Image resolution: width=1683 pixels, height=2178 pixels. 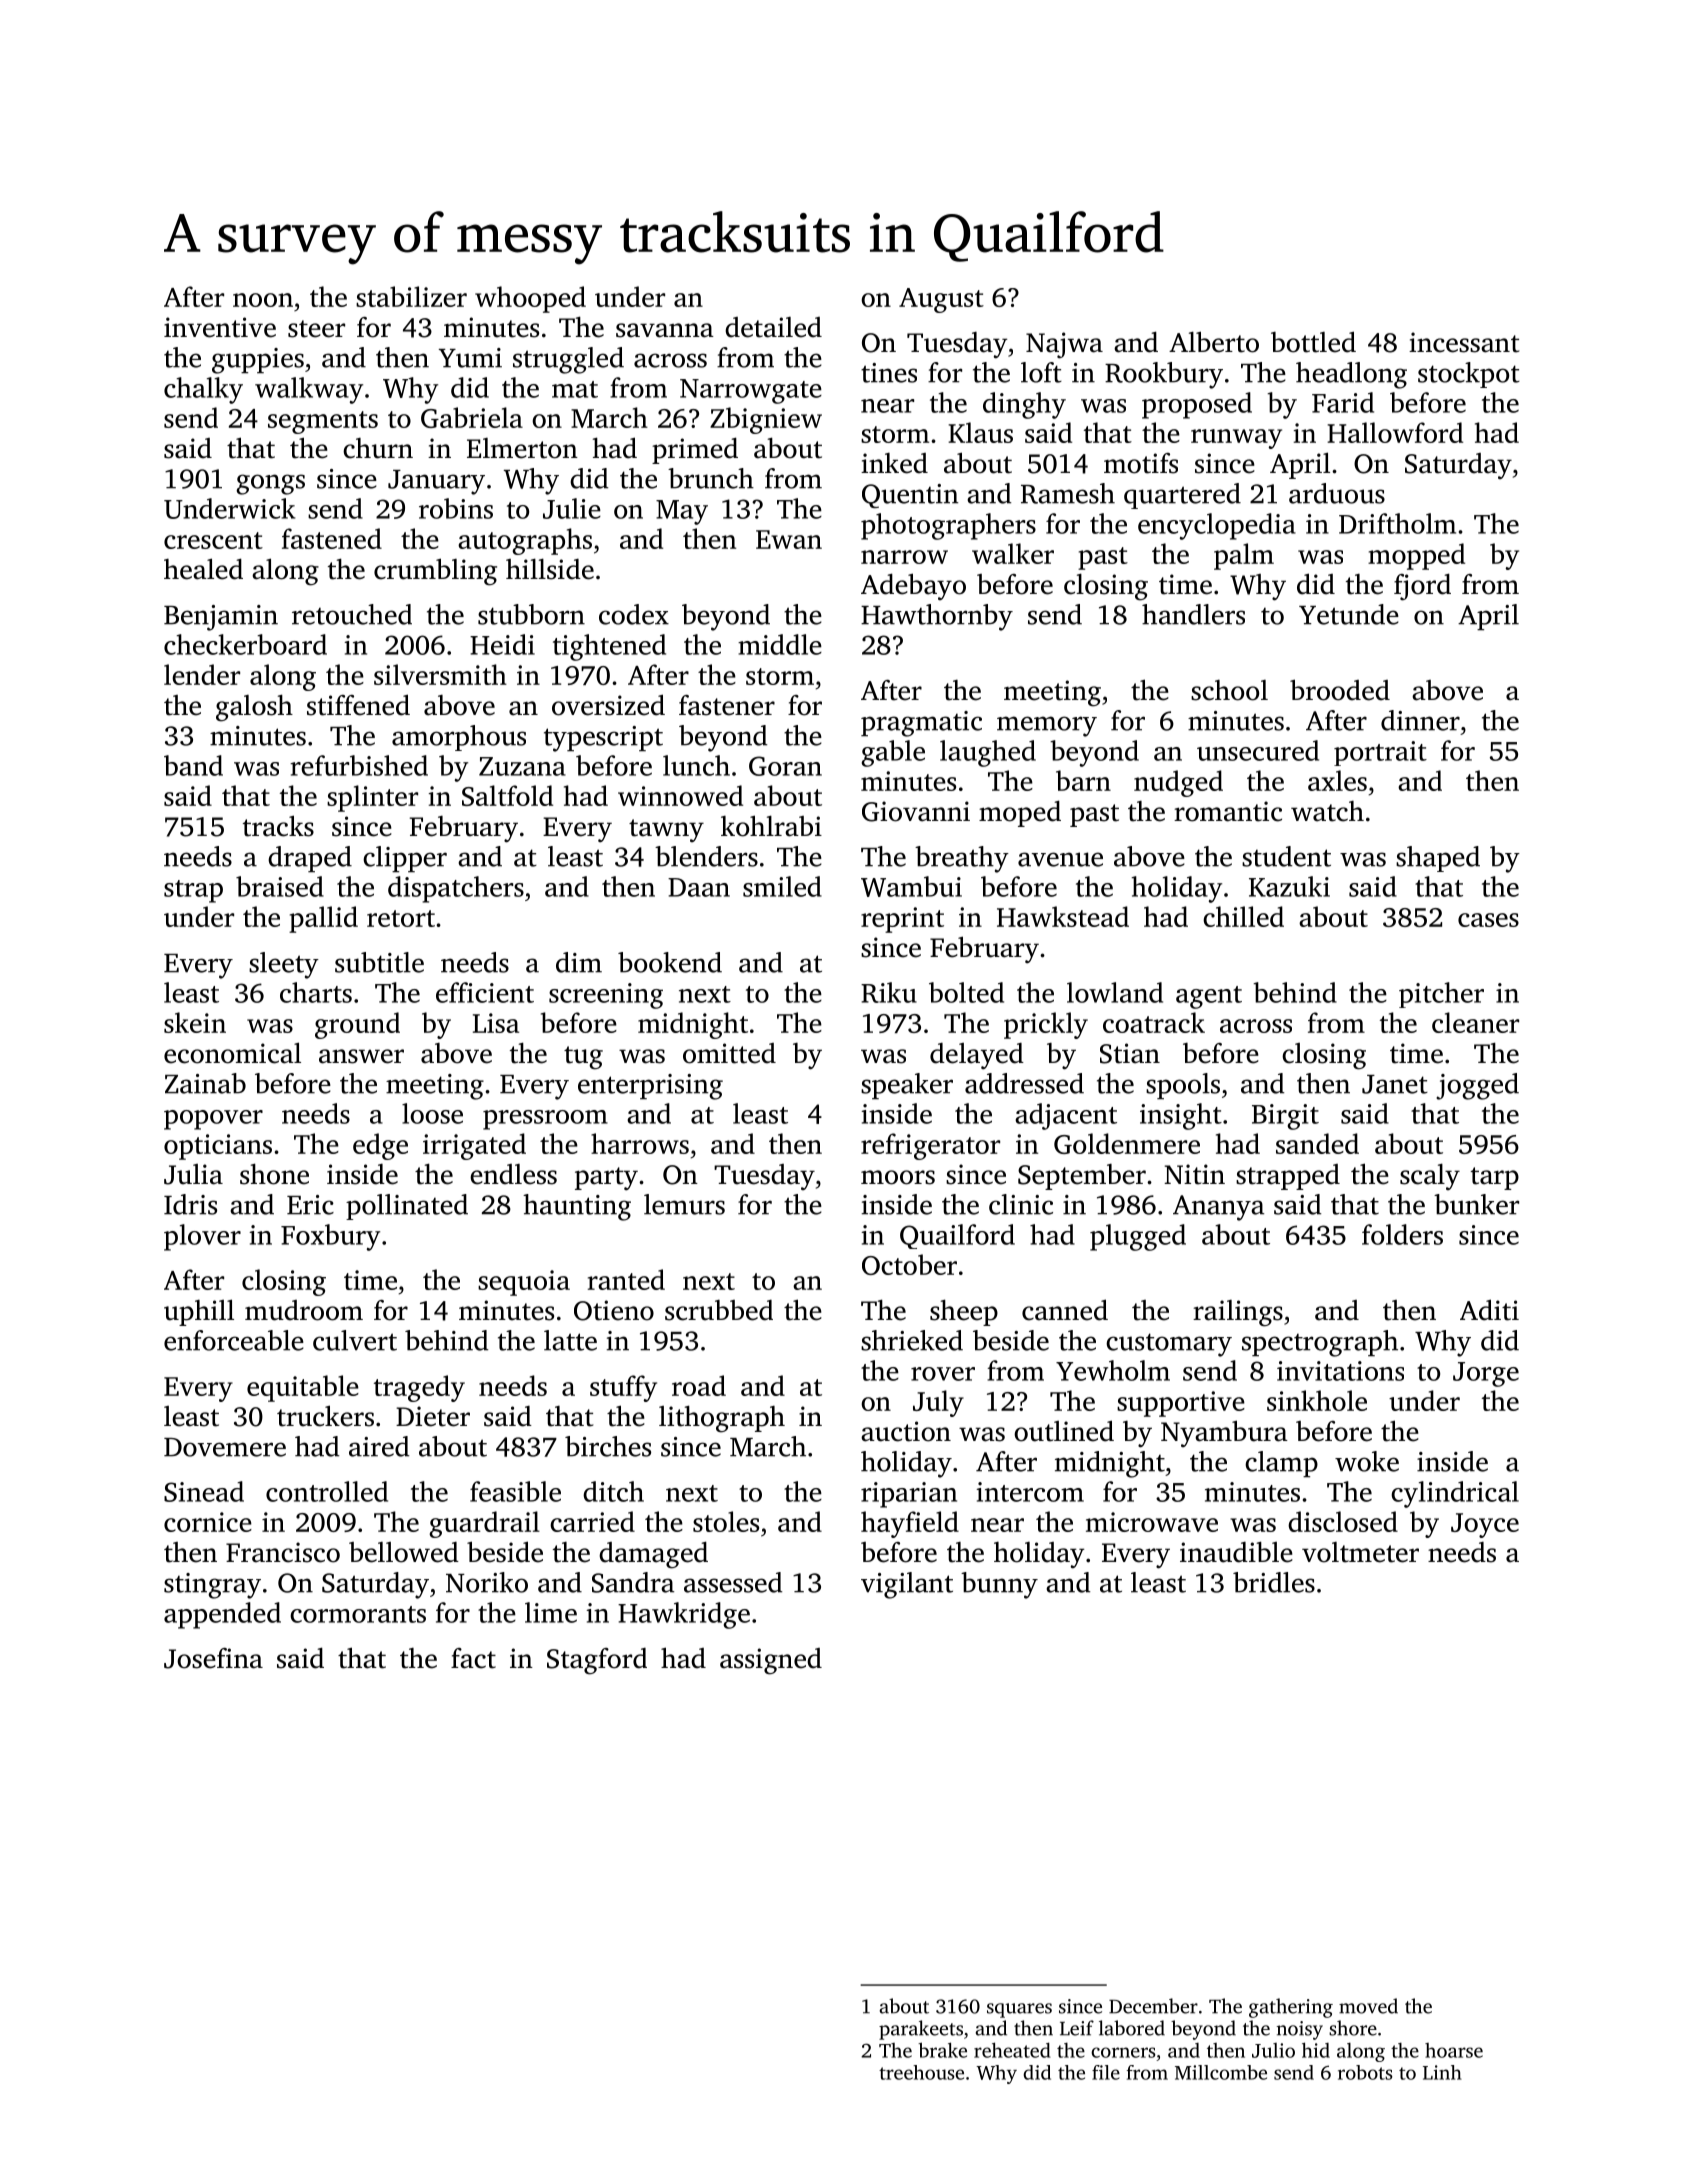 What do you see at coordinates (921, 2072) in the page?
I see `treehouse` at bounding box center [921, 2072].
